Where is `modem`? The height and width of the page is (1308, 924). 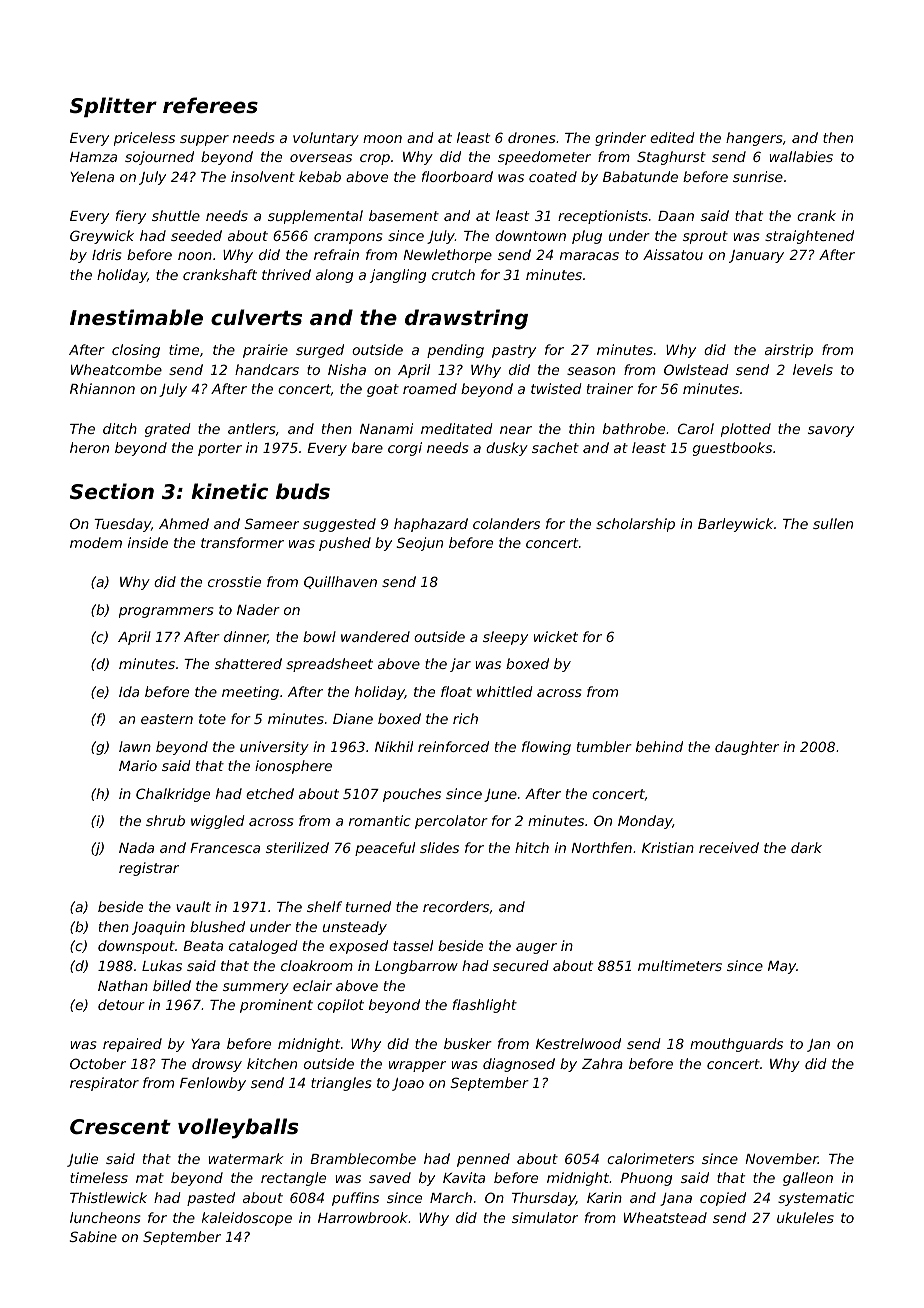 modem is located at coordinates (96, 542).
